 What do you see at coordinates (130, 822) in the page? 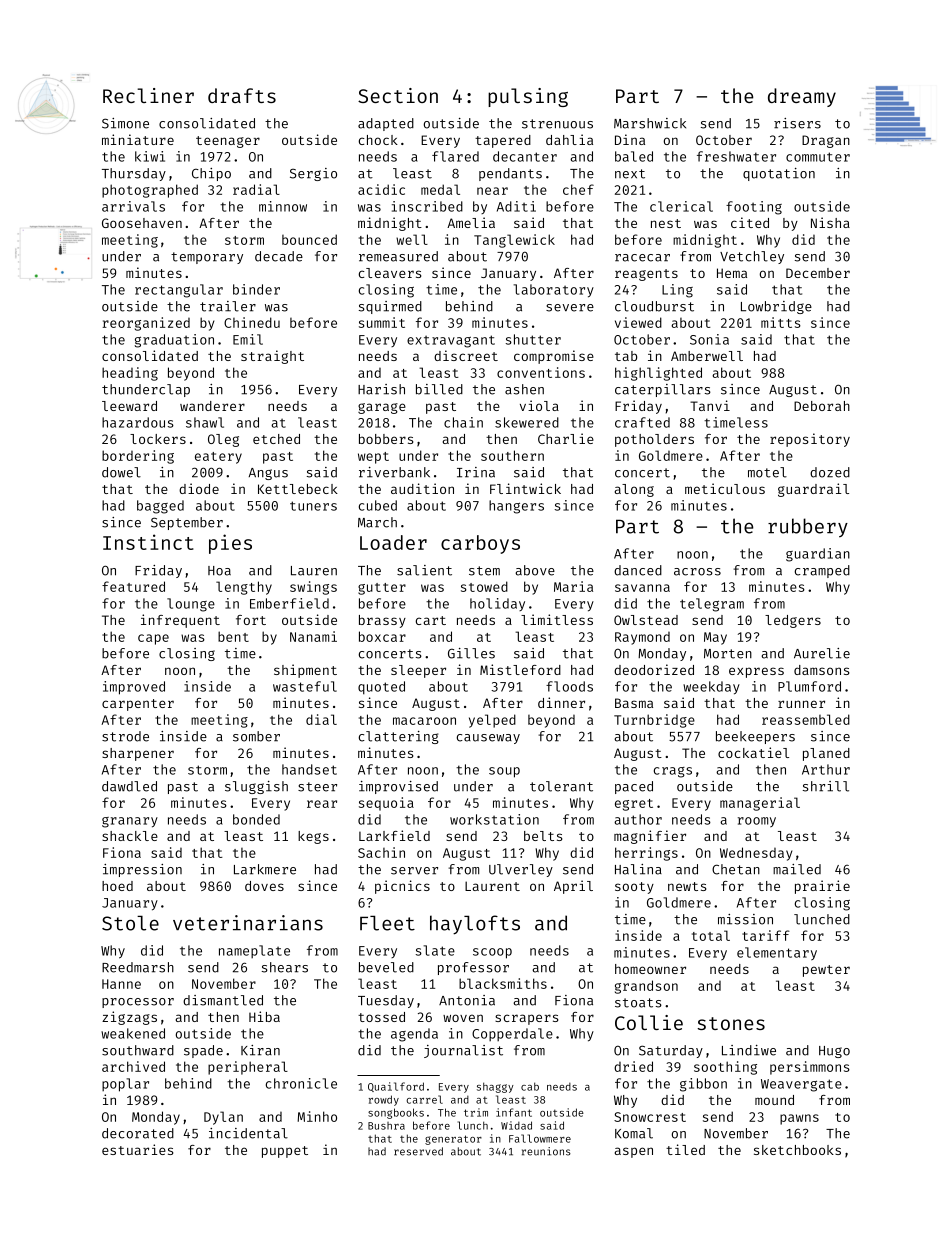
I see `granary` at bounding box center [130, 822].
